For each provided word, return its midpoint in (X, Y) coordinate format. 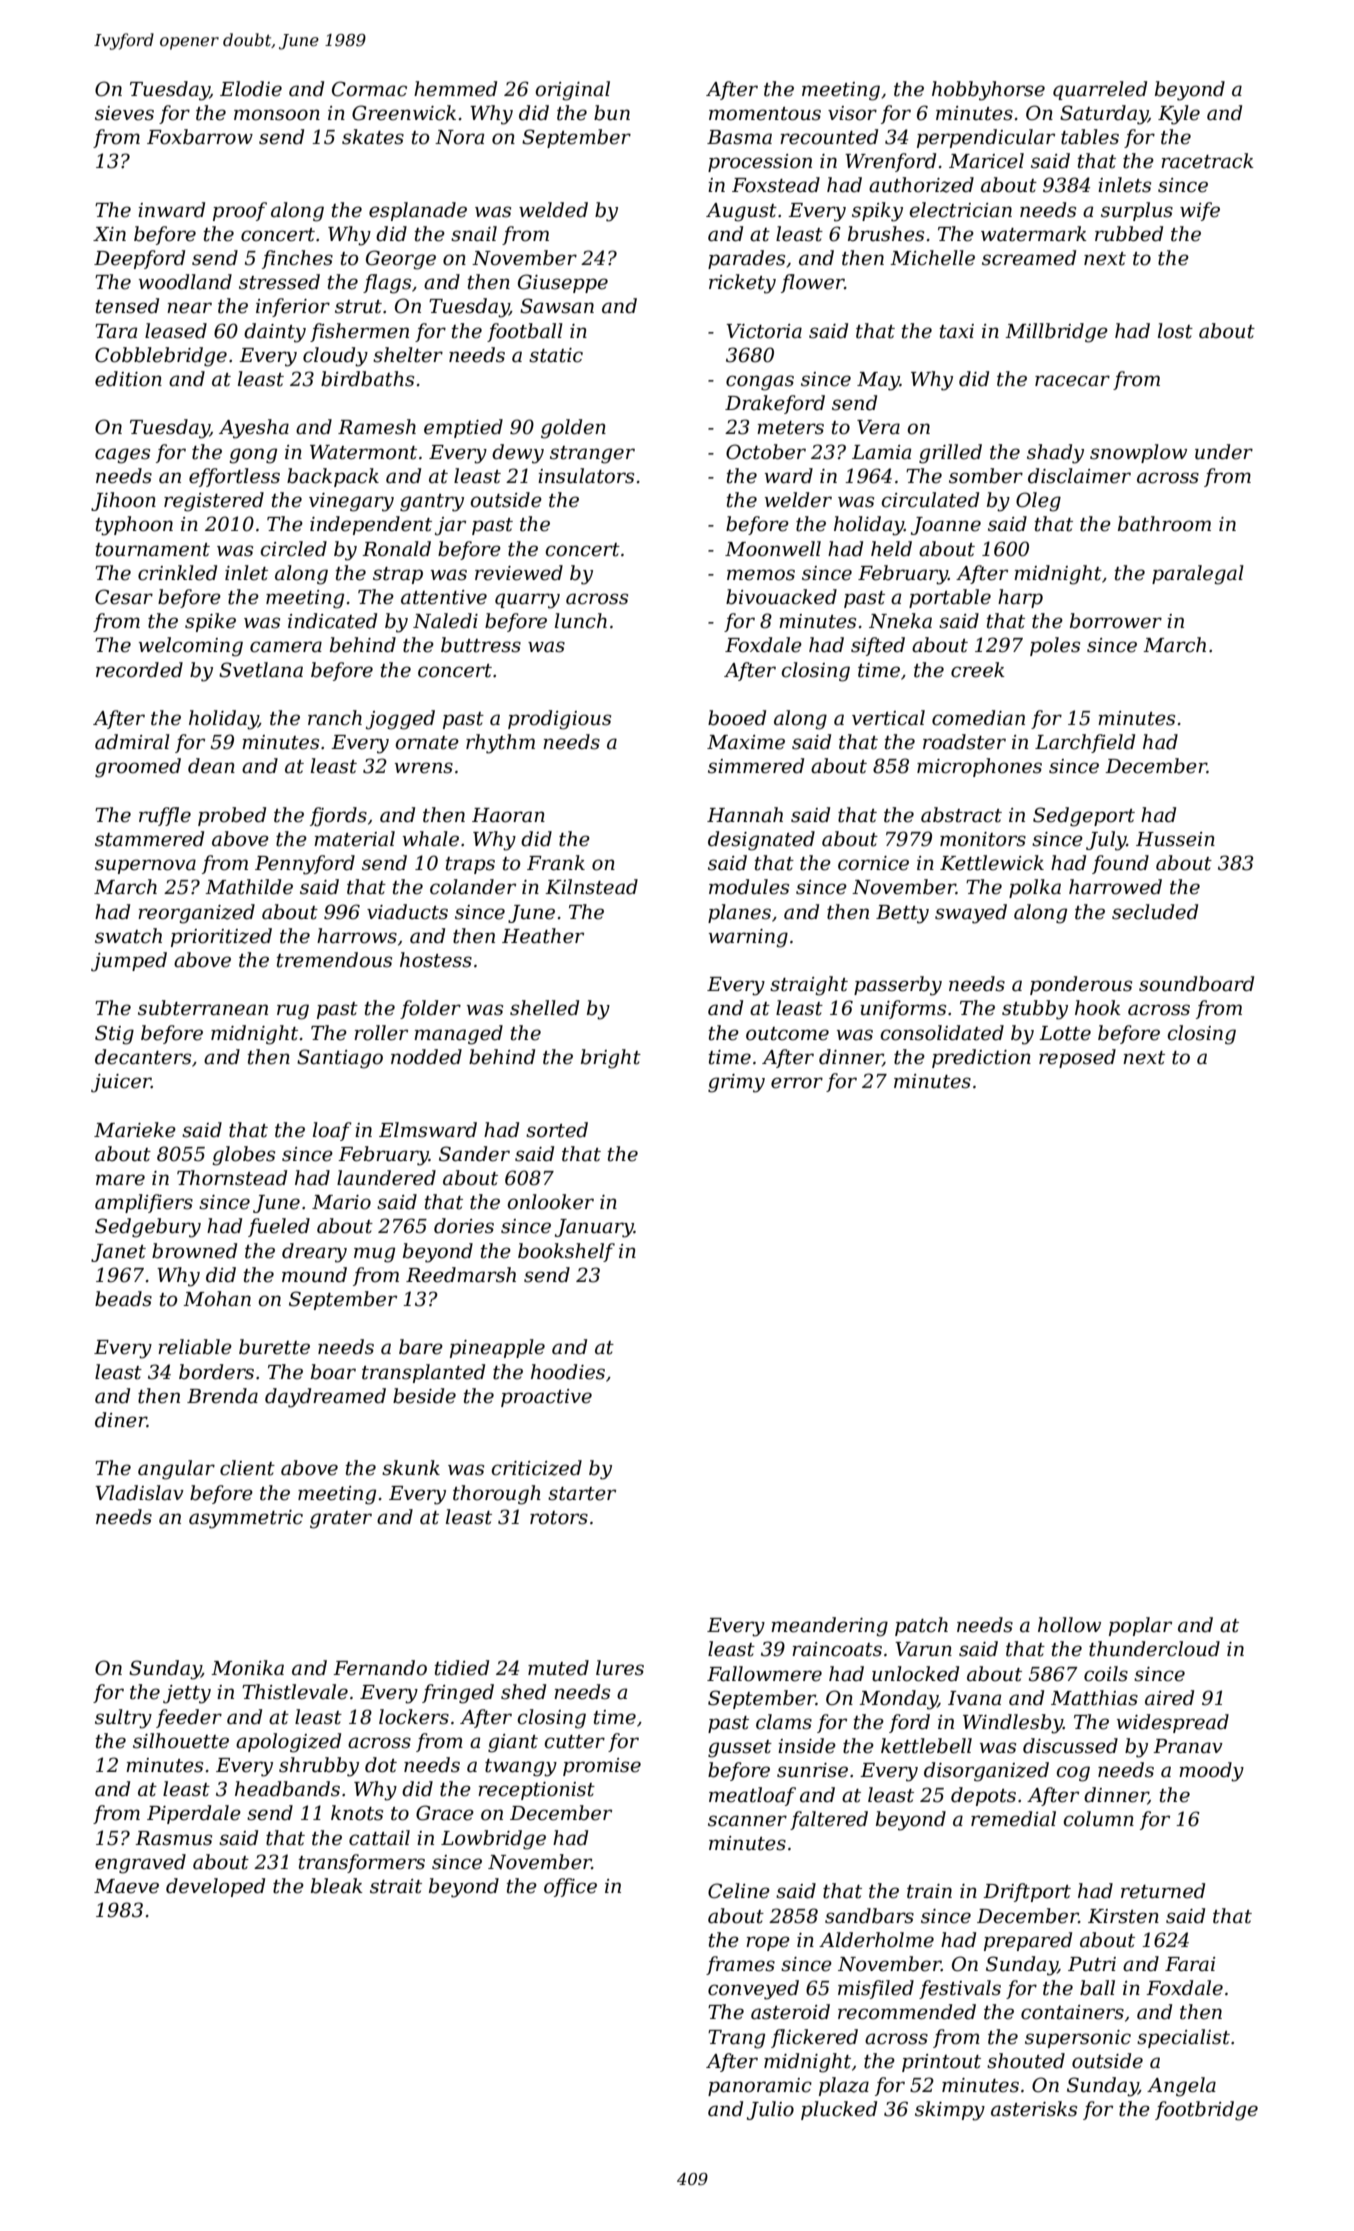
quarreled (1100, 90)
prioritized (221, 937)
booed (737, 718)
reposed (1077, 1058)
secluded (1155, 912)
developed (215, 1887)
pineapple (497, 1348)
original (572, 91)
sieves (124, 113)
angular (176, 1470)
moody (1211, 1772)
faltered (829, 1820)
